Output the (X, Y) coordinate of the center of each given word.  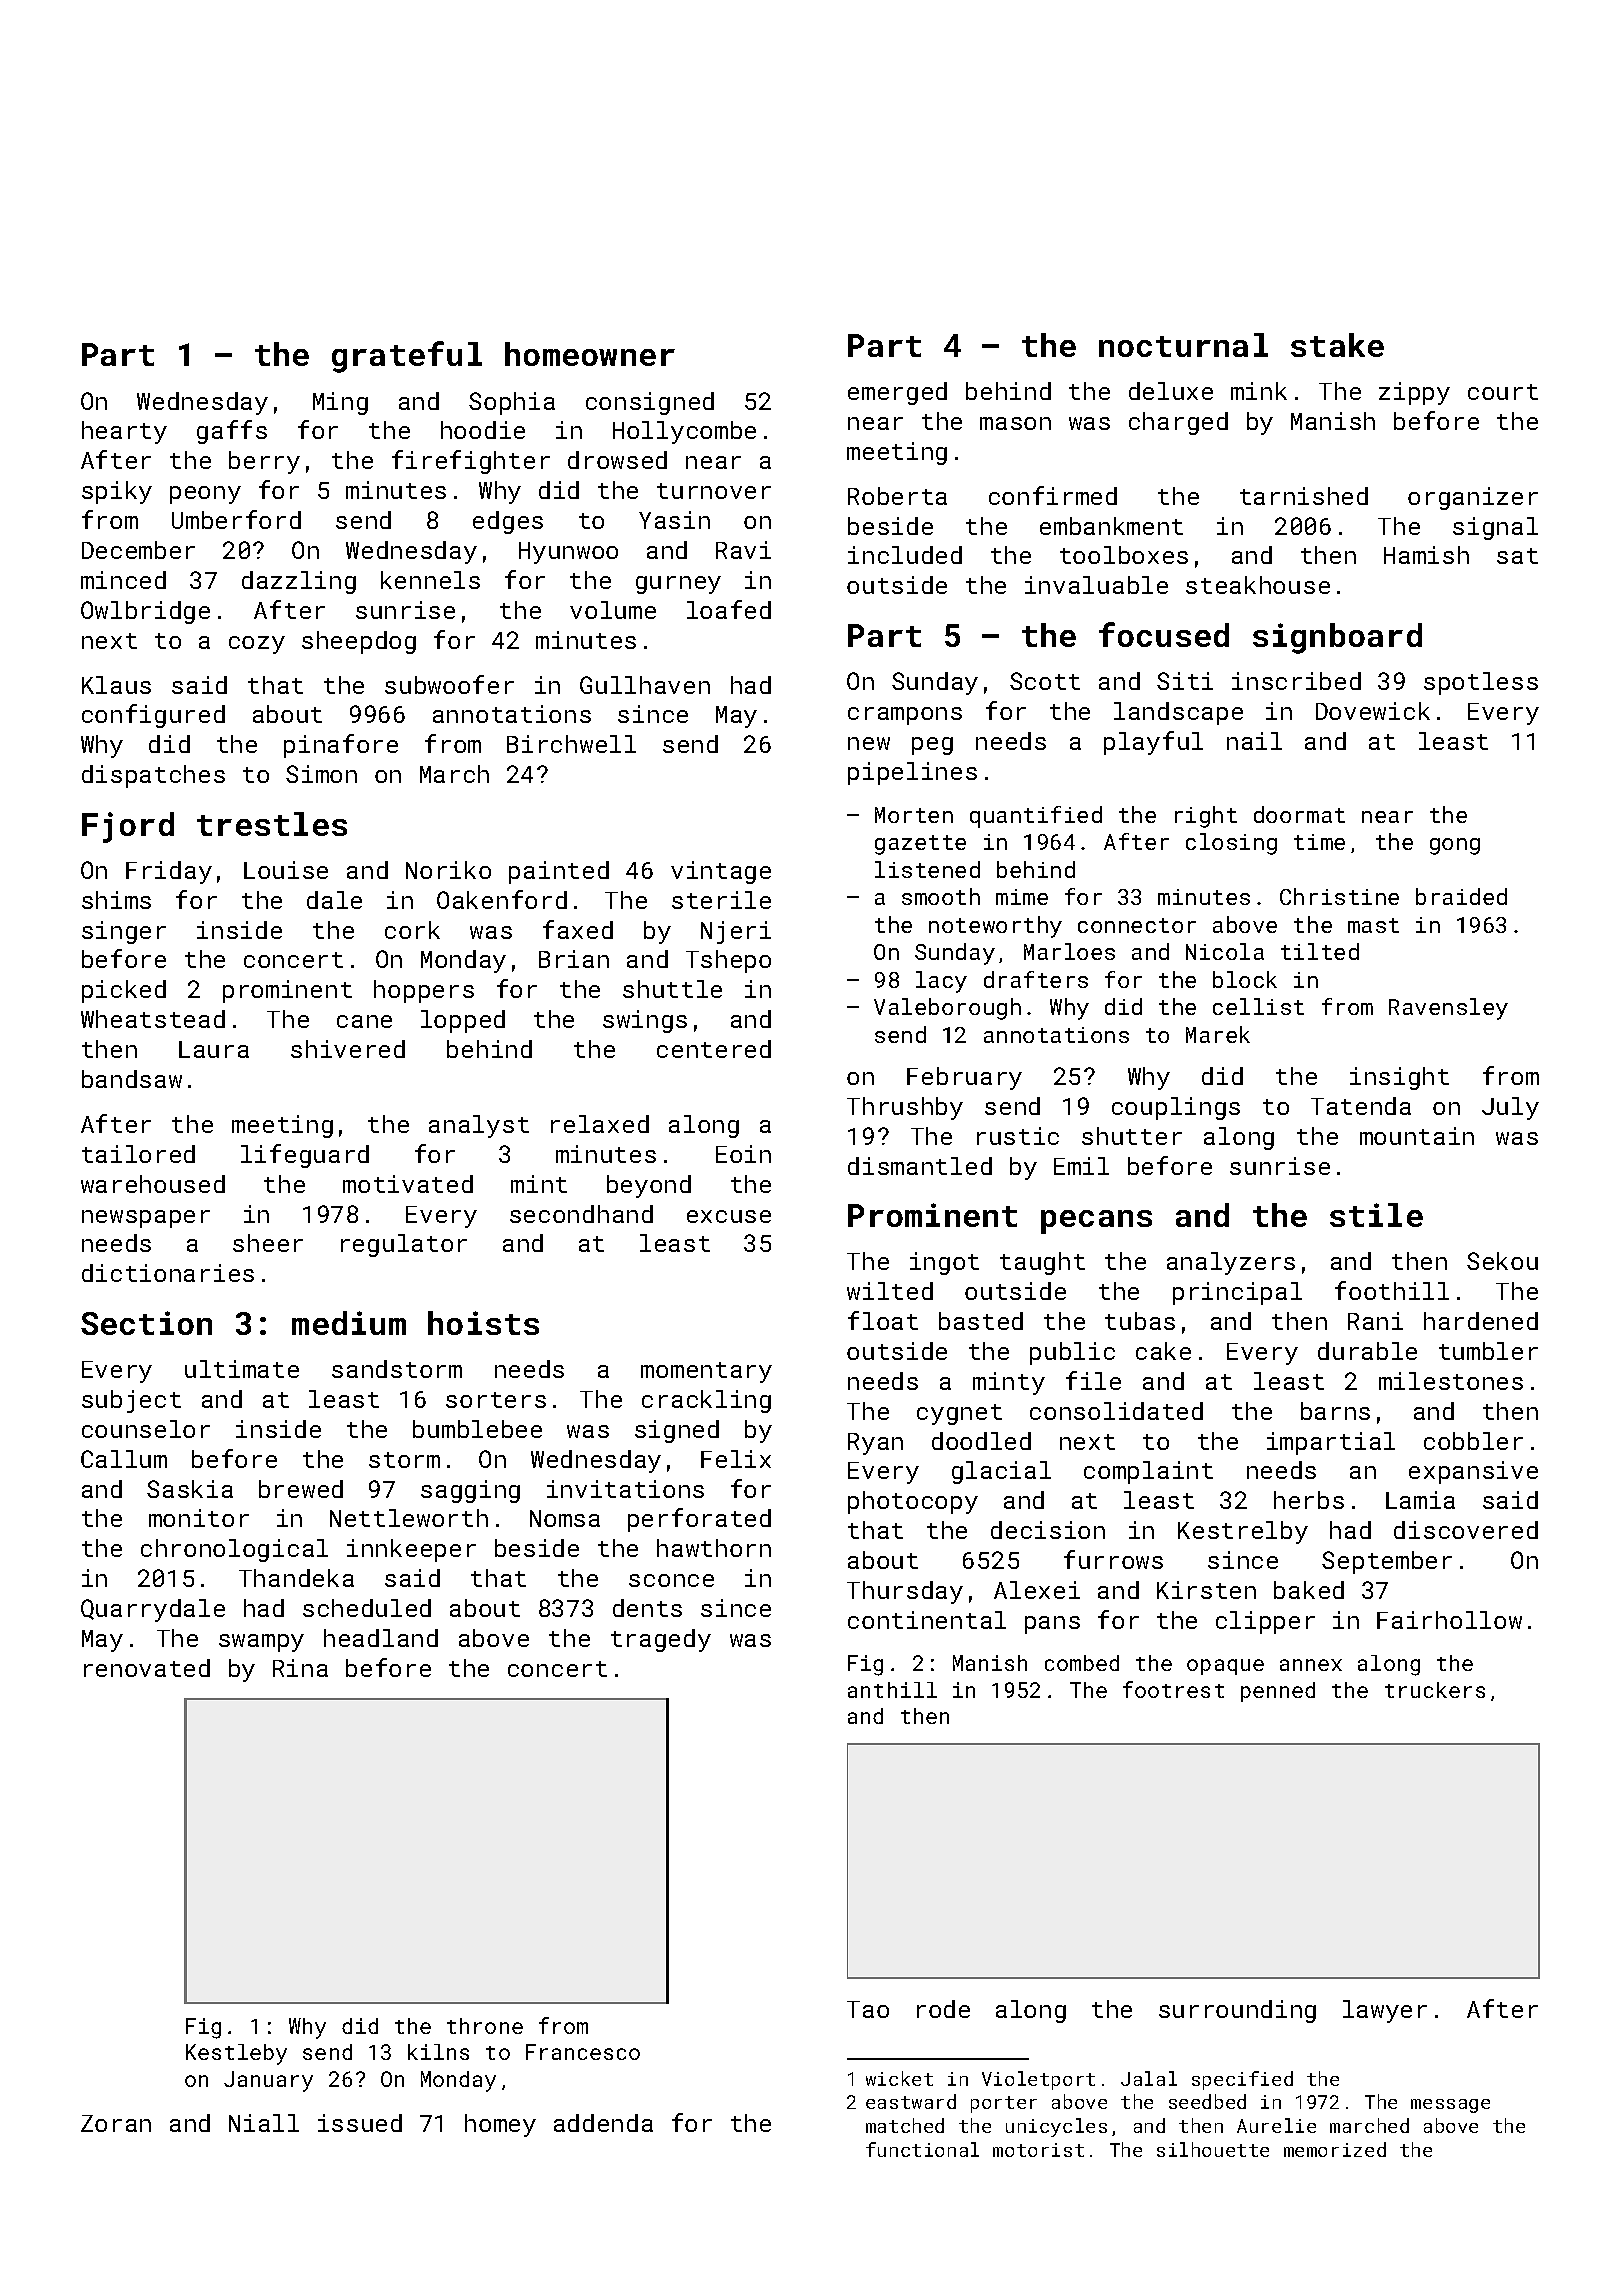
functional (922, 2149)
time (1319, 842)
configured (153, 716)
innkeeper (411, 1550)
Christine (1339, 896)
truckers (1435, 1690)
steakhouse (1258, 585)
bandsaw (132, 1079)
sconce (671, 1580)
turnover (714, 491)
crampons (905, 716)
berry (264, 462)
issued (360, 2123)
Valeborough (947, 1009)
